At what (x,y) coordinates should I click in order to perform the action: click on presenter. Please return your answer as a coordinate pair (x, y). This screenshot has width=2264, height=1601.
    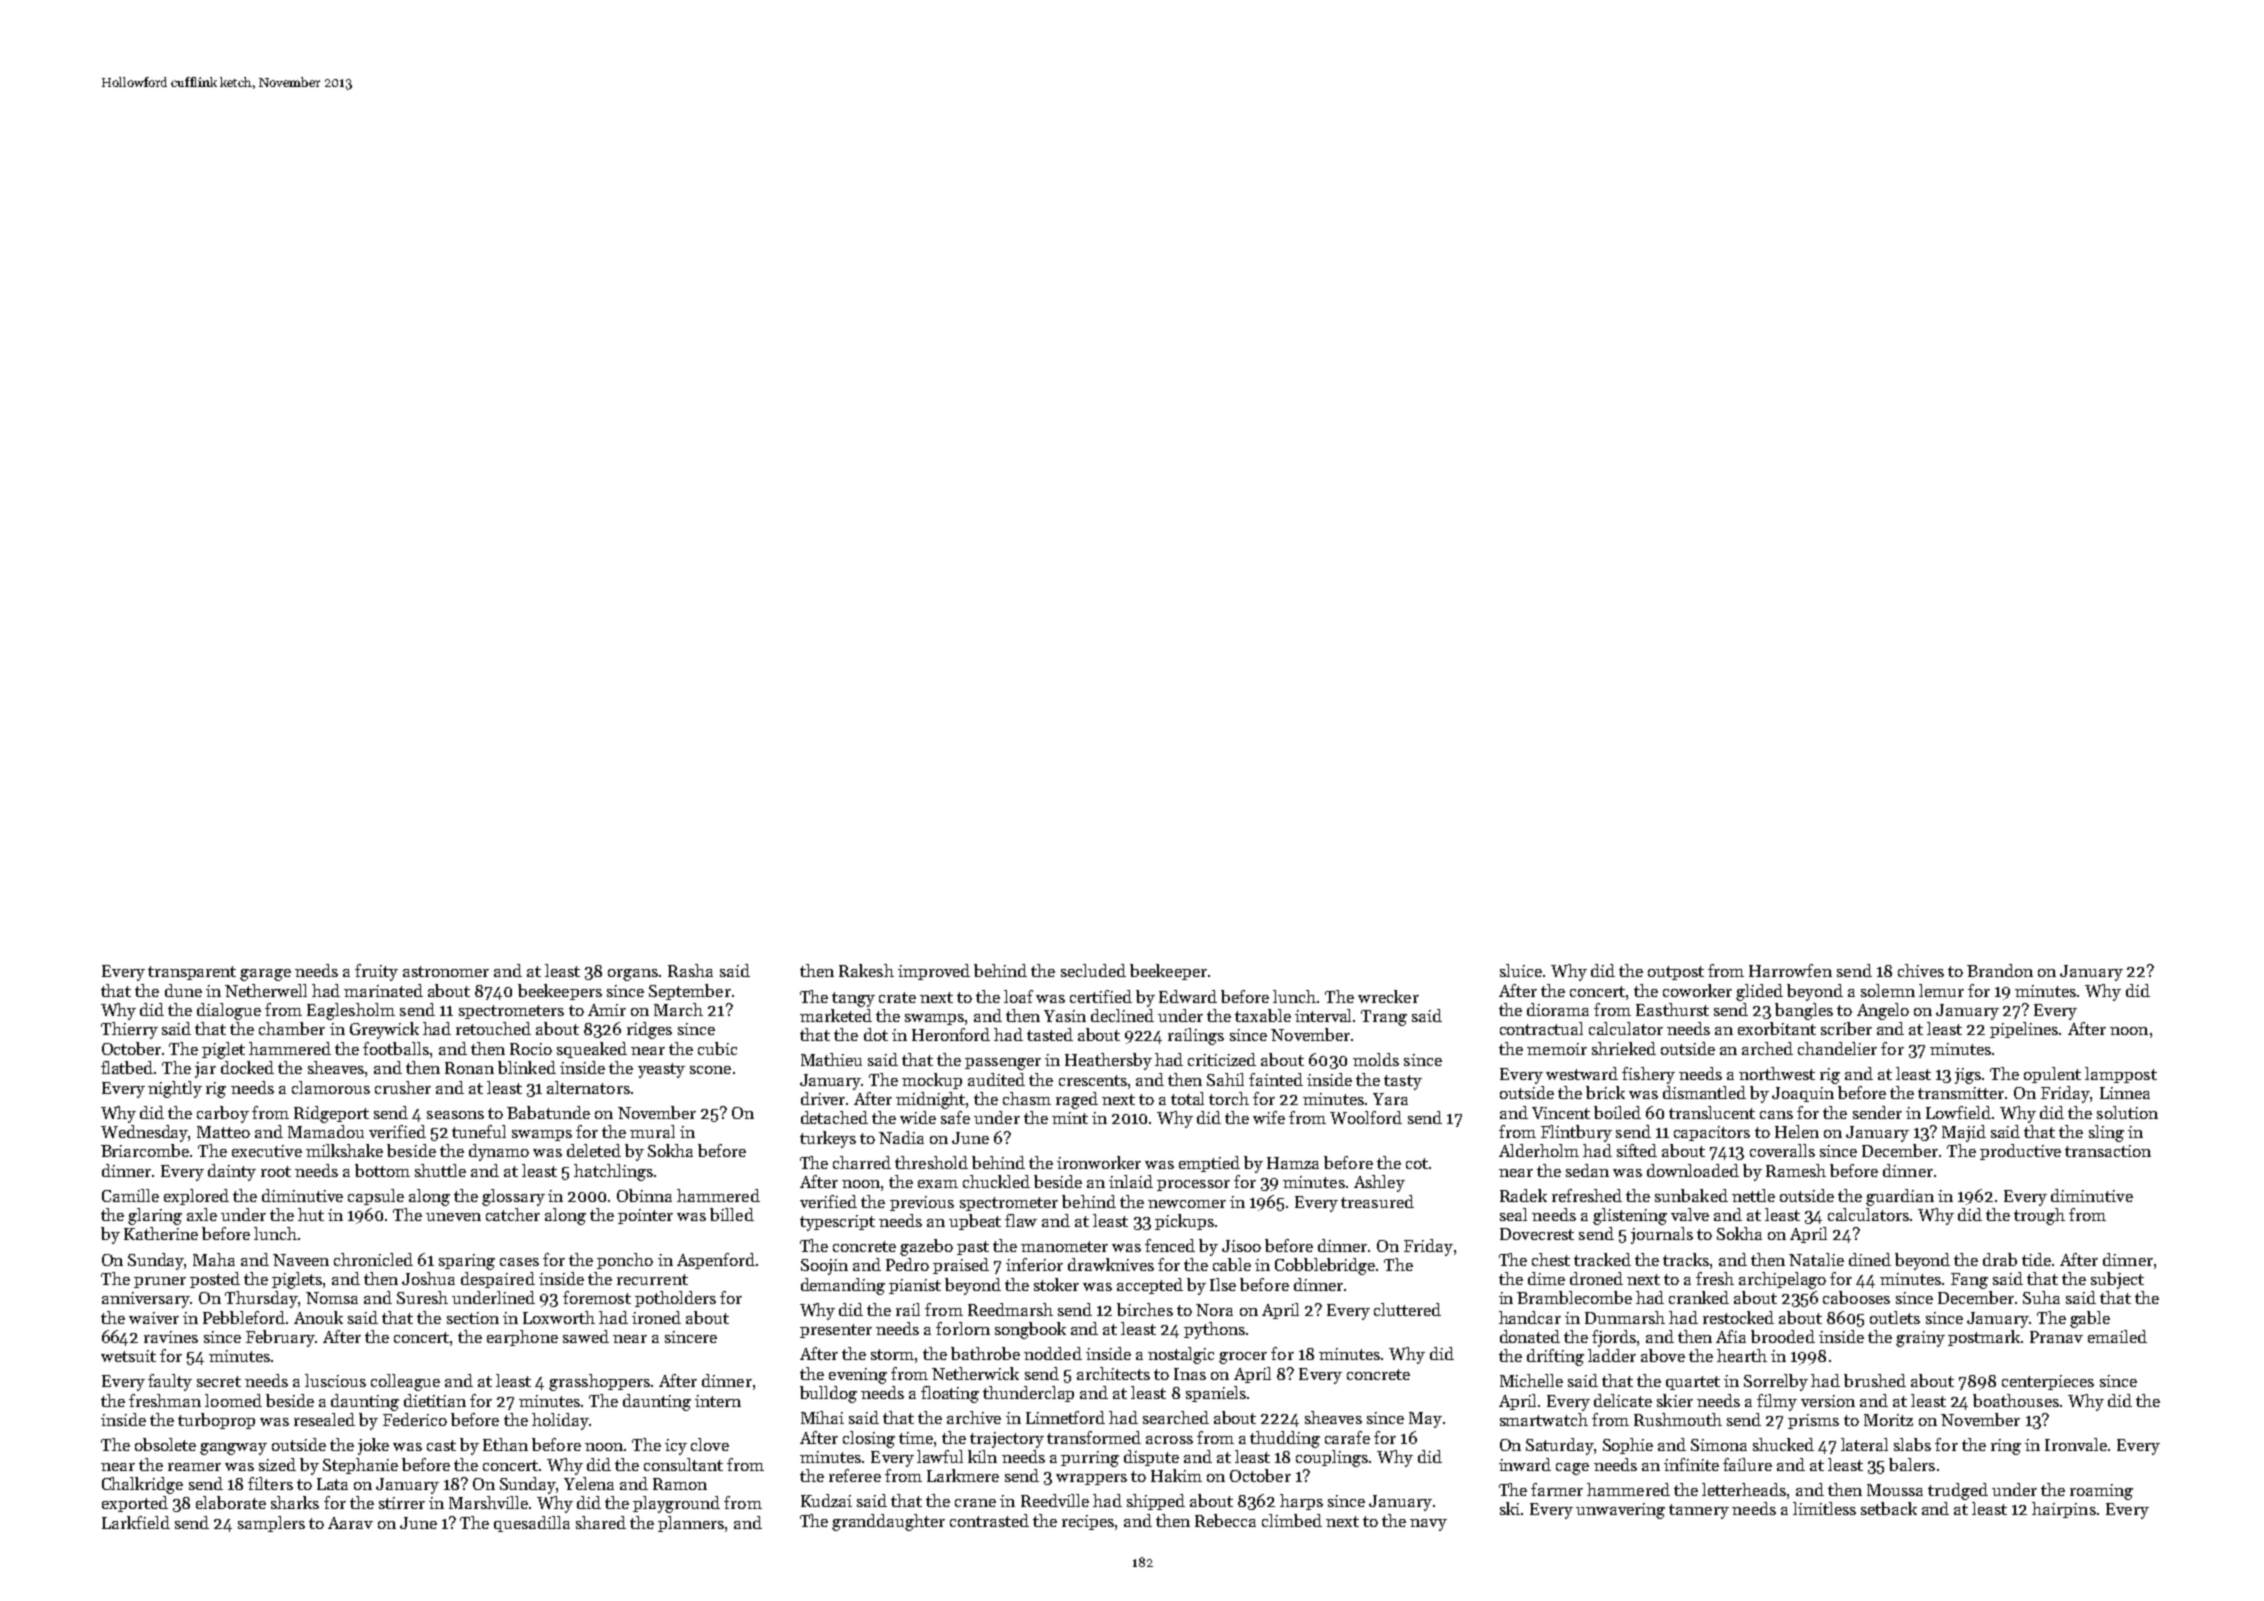
    Looking at the image, I should click on (836, 1331).
